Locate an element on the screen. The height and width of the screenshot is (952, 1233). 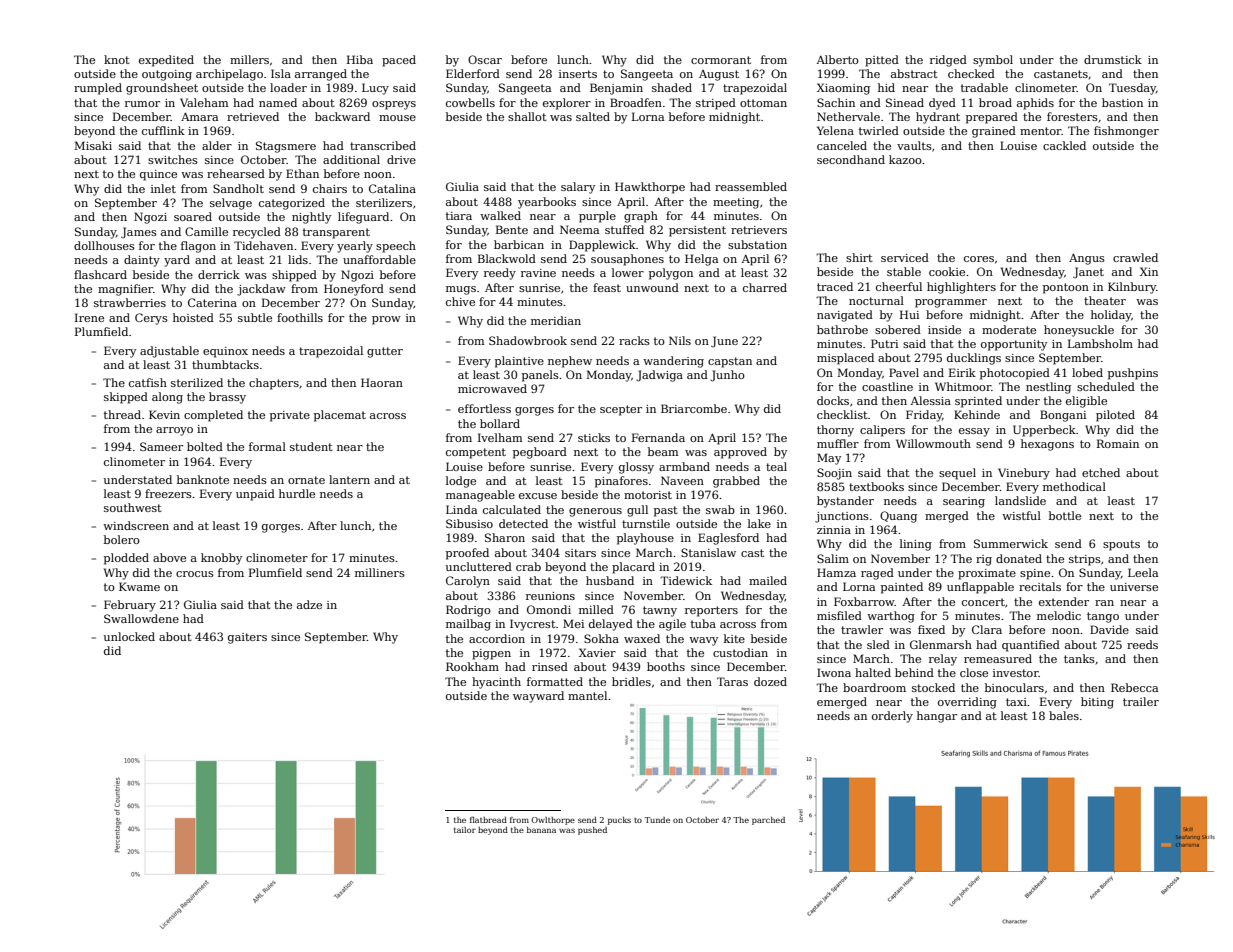
fixed is located at coordinates (931, 629).
